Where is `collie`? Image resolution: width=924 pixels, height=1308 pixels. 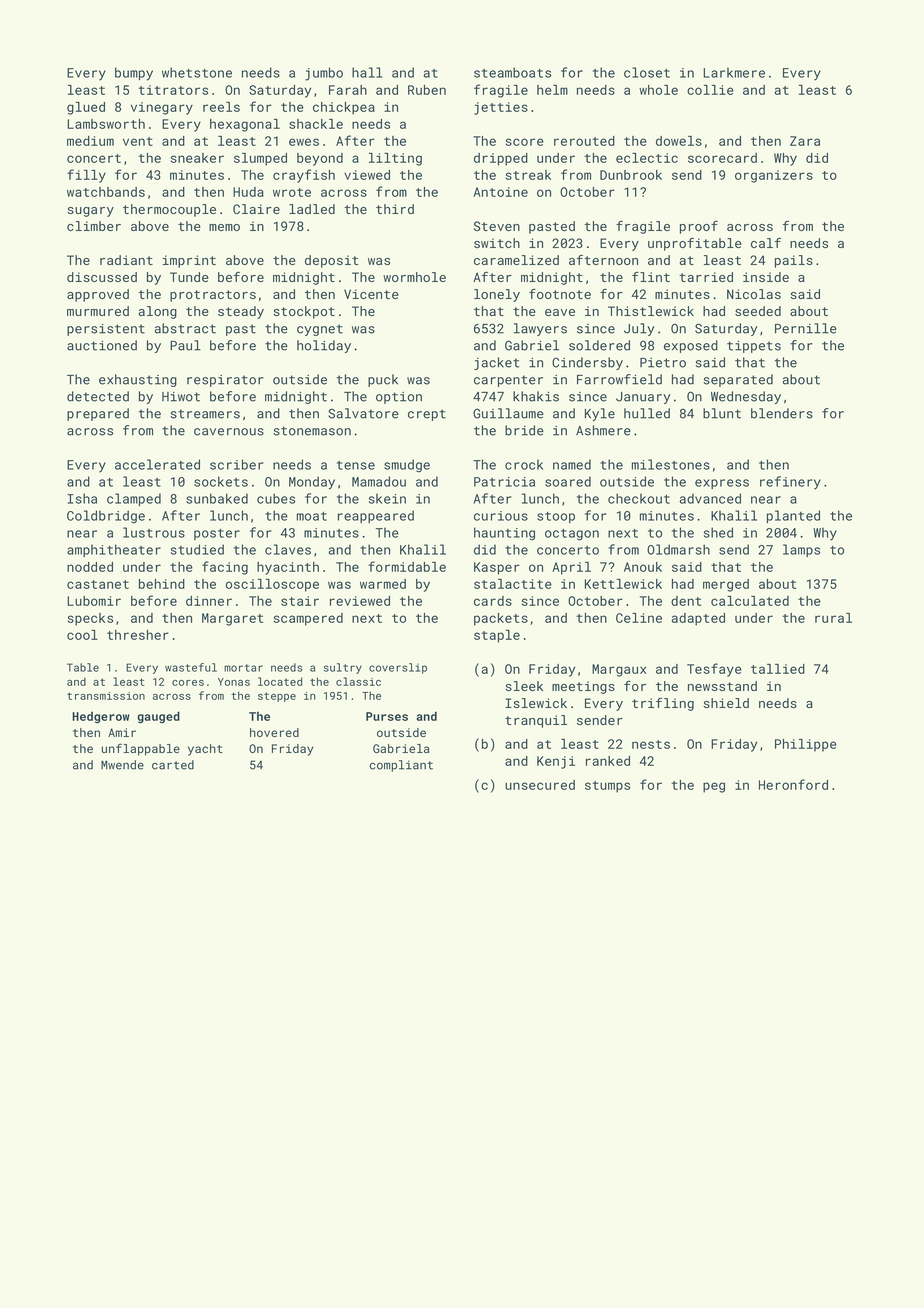 collie is located at coordinates (710, 90).
